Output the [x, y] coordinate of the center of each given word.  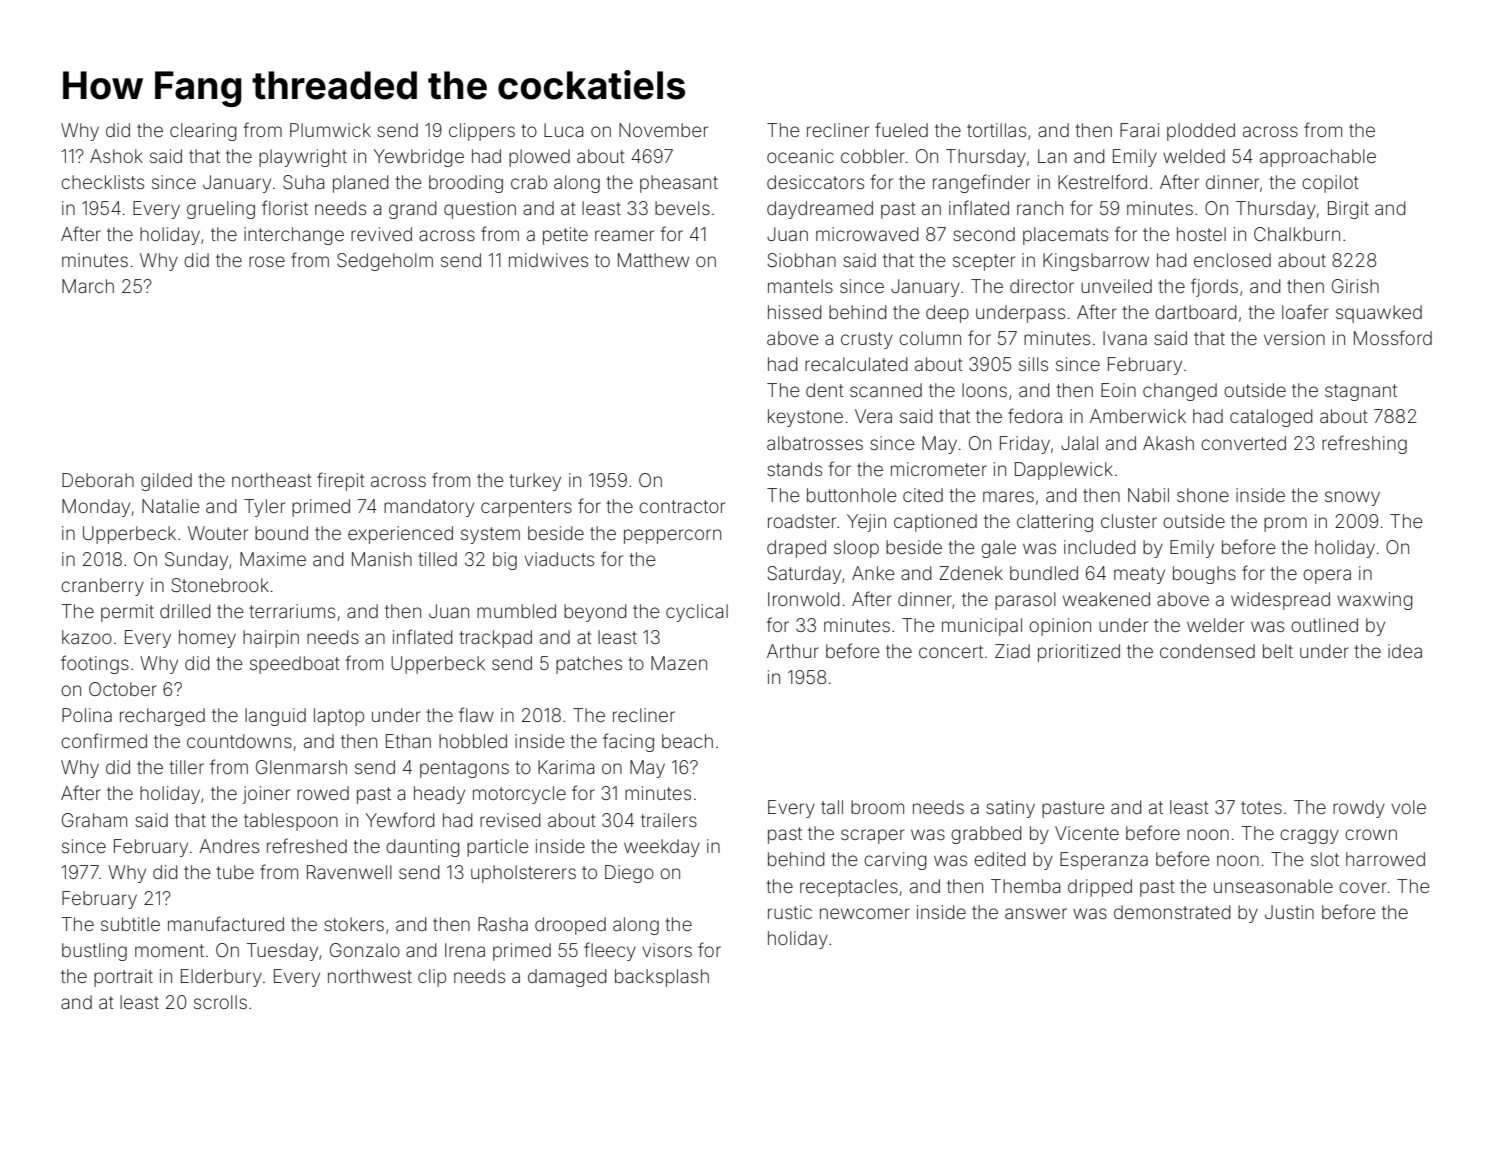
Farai [1139, 130]
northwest [370, 976]
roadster [802, 521]
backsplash [662, 978]
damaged [567, 978]
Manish [382, 559]
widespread [1280, 601]
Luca [563, 130]
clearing [203, 132]
